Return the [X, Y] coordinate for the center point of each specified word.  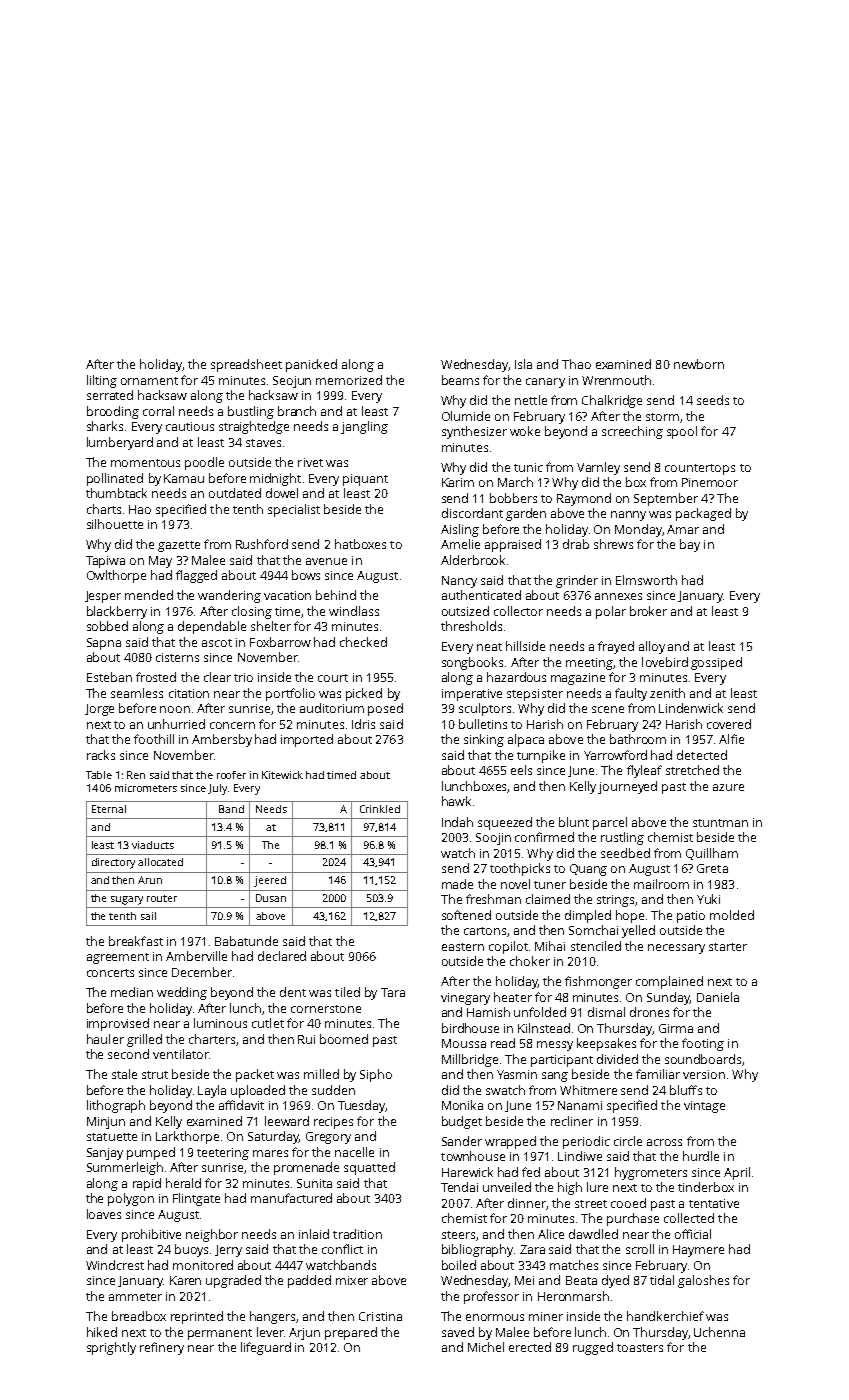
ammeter [135, 1297]
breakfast [136, 941]
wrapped [510, 1142]
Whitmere [588, 1090]
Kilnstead [544, 1028]
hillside [525, 646]
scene [608, 709]
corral [158, 411]
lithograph [116, 1106]
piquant [365, 480]
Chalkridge [612, 401]
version [704, 1074]
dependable [212, 627]
